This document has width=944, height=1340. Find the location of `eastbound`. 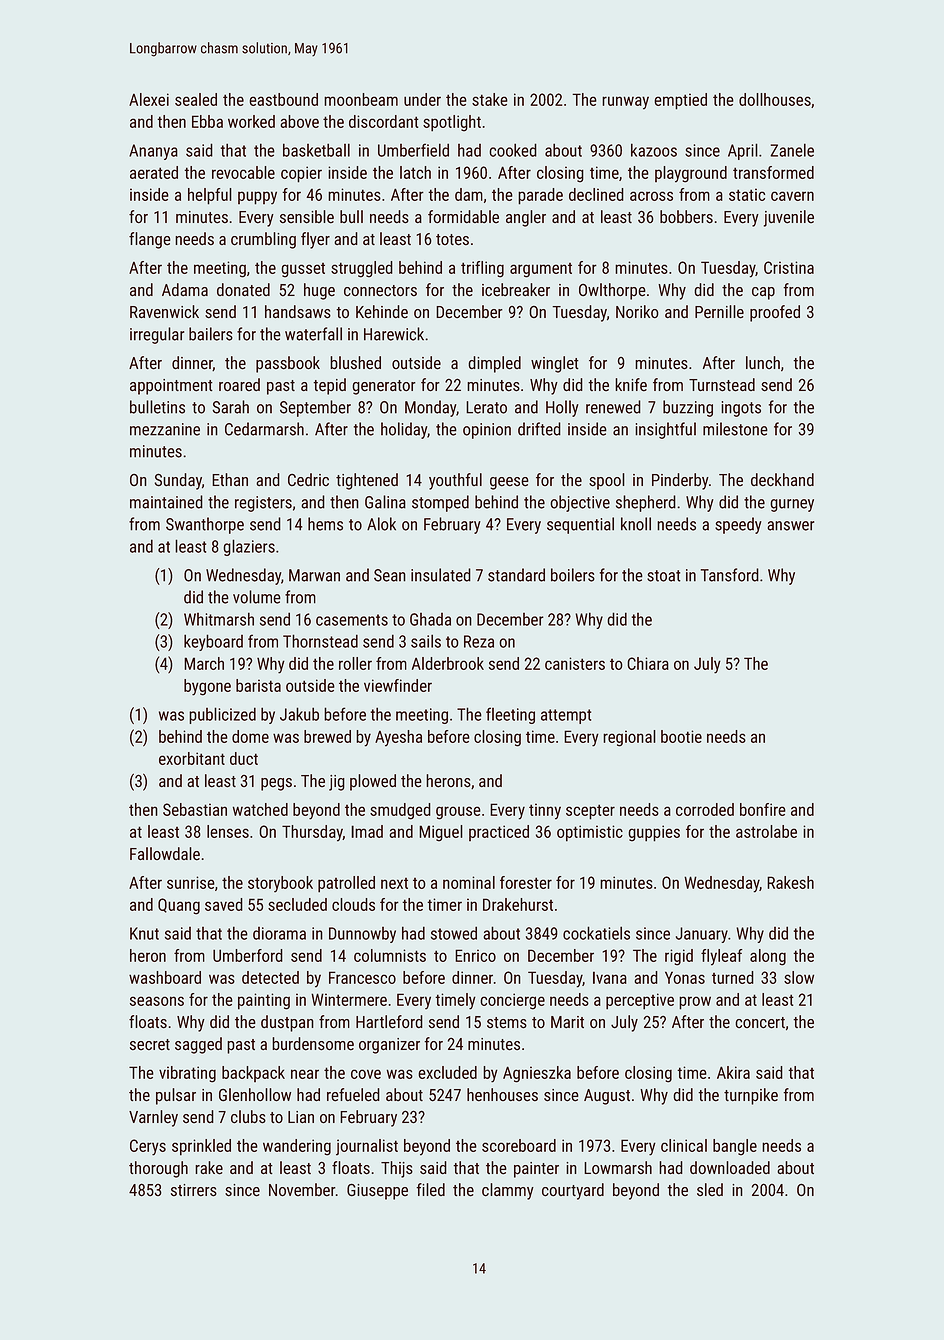

eastbound is located at coordinates (283, 99).
